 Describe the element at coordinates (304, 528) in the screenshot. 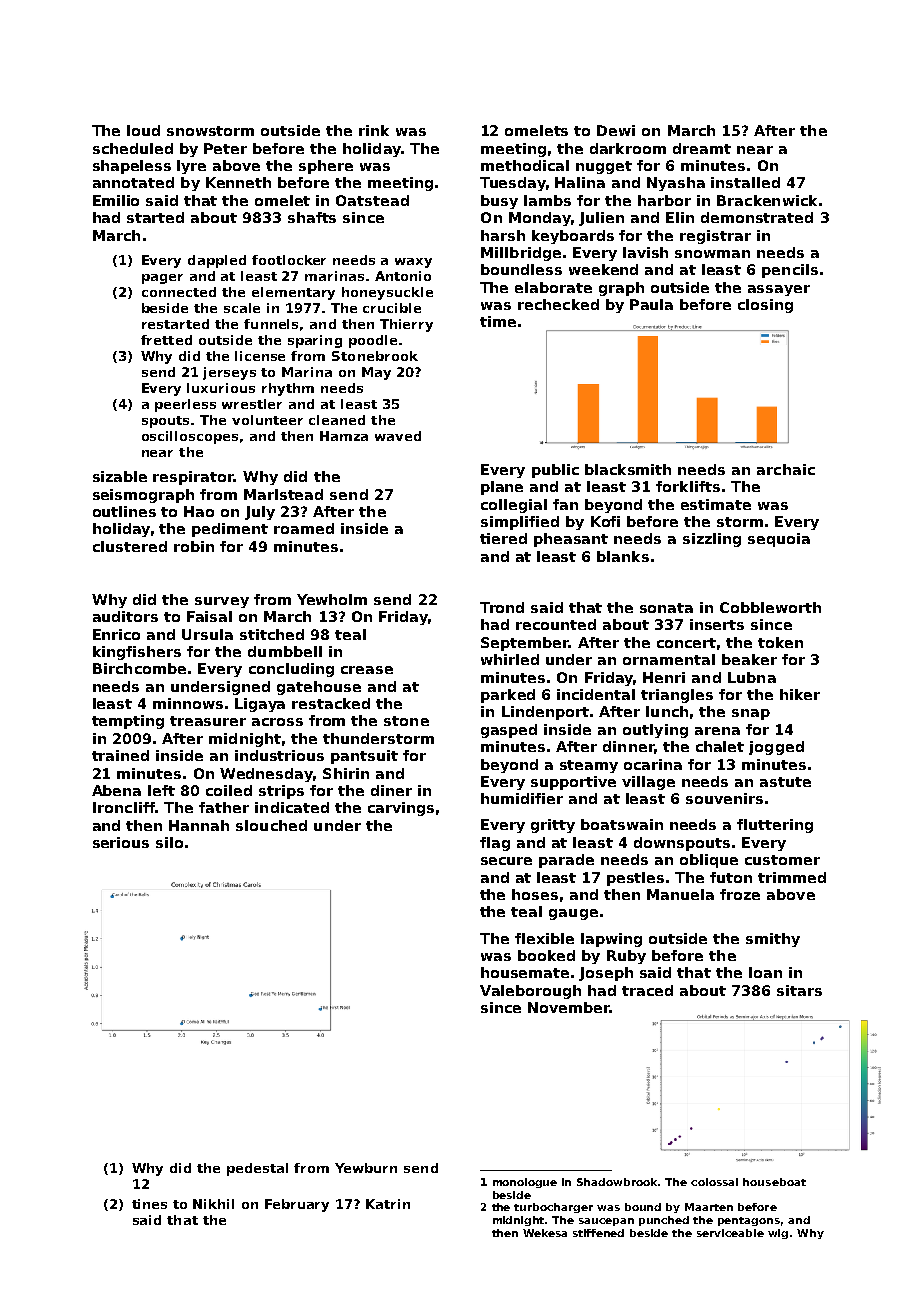

I see `roamed` at that location.
